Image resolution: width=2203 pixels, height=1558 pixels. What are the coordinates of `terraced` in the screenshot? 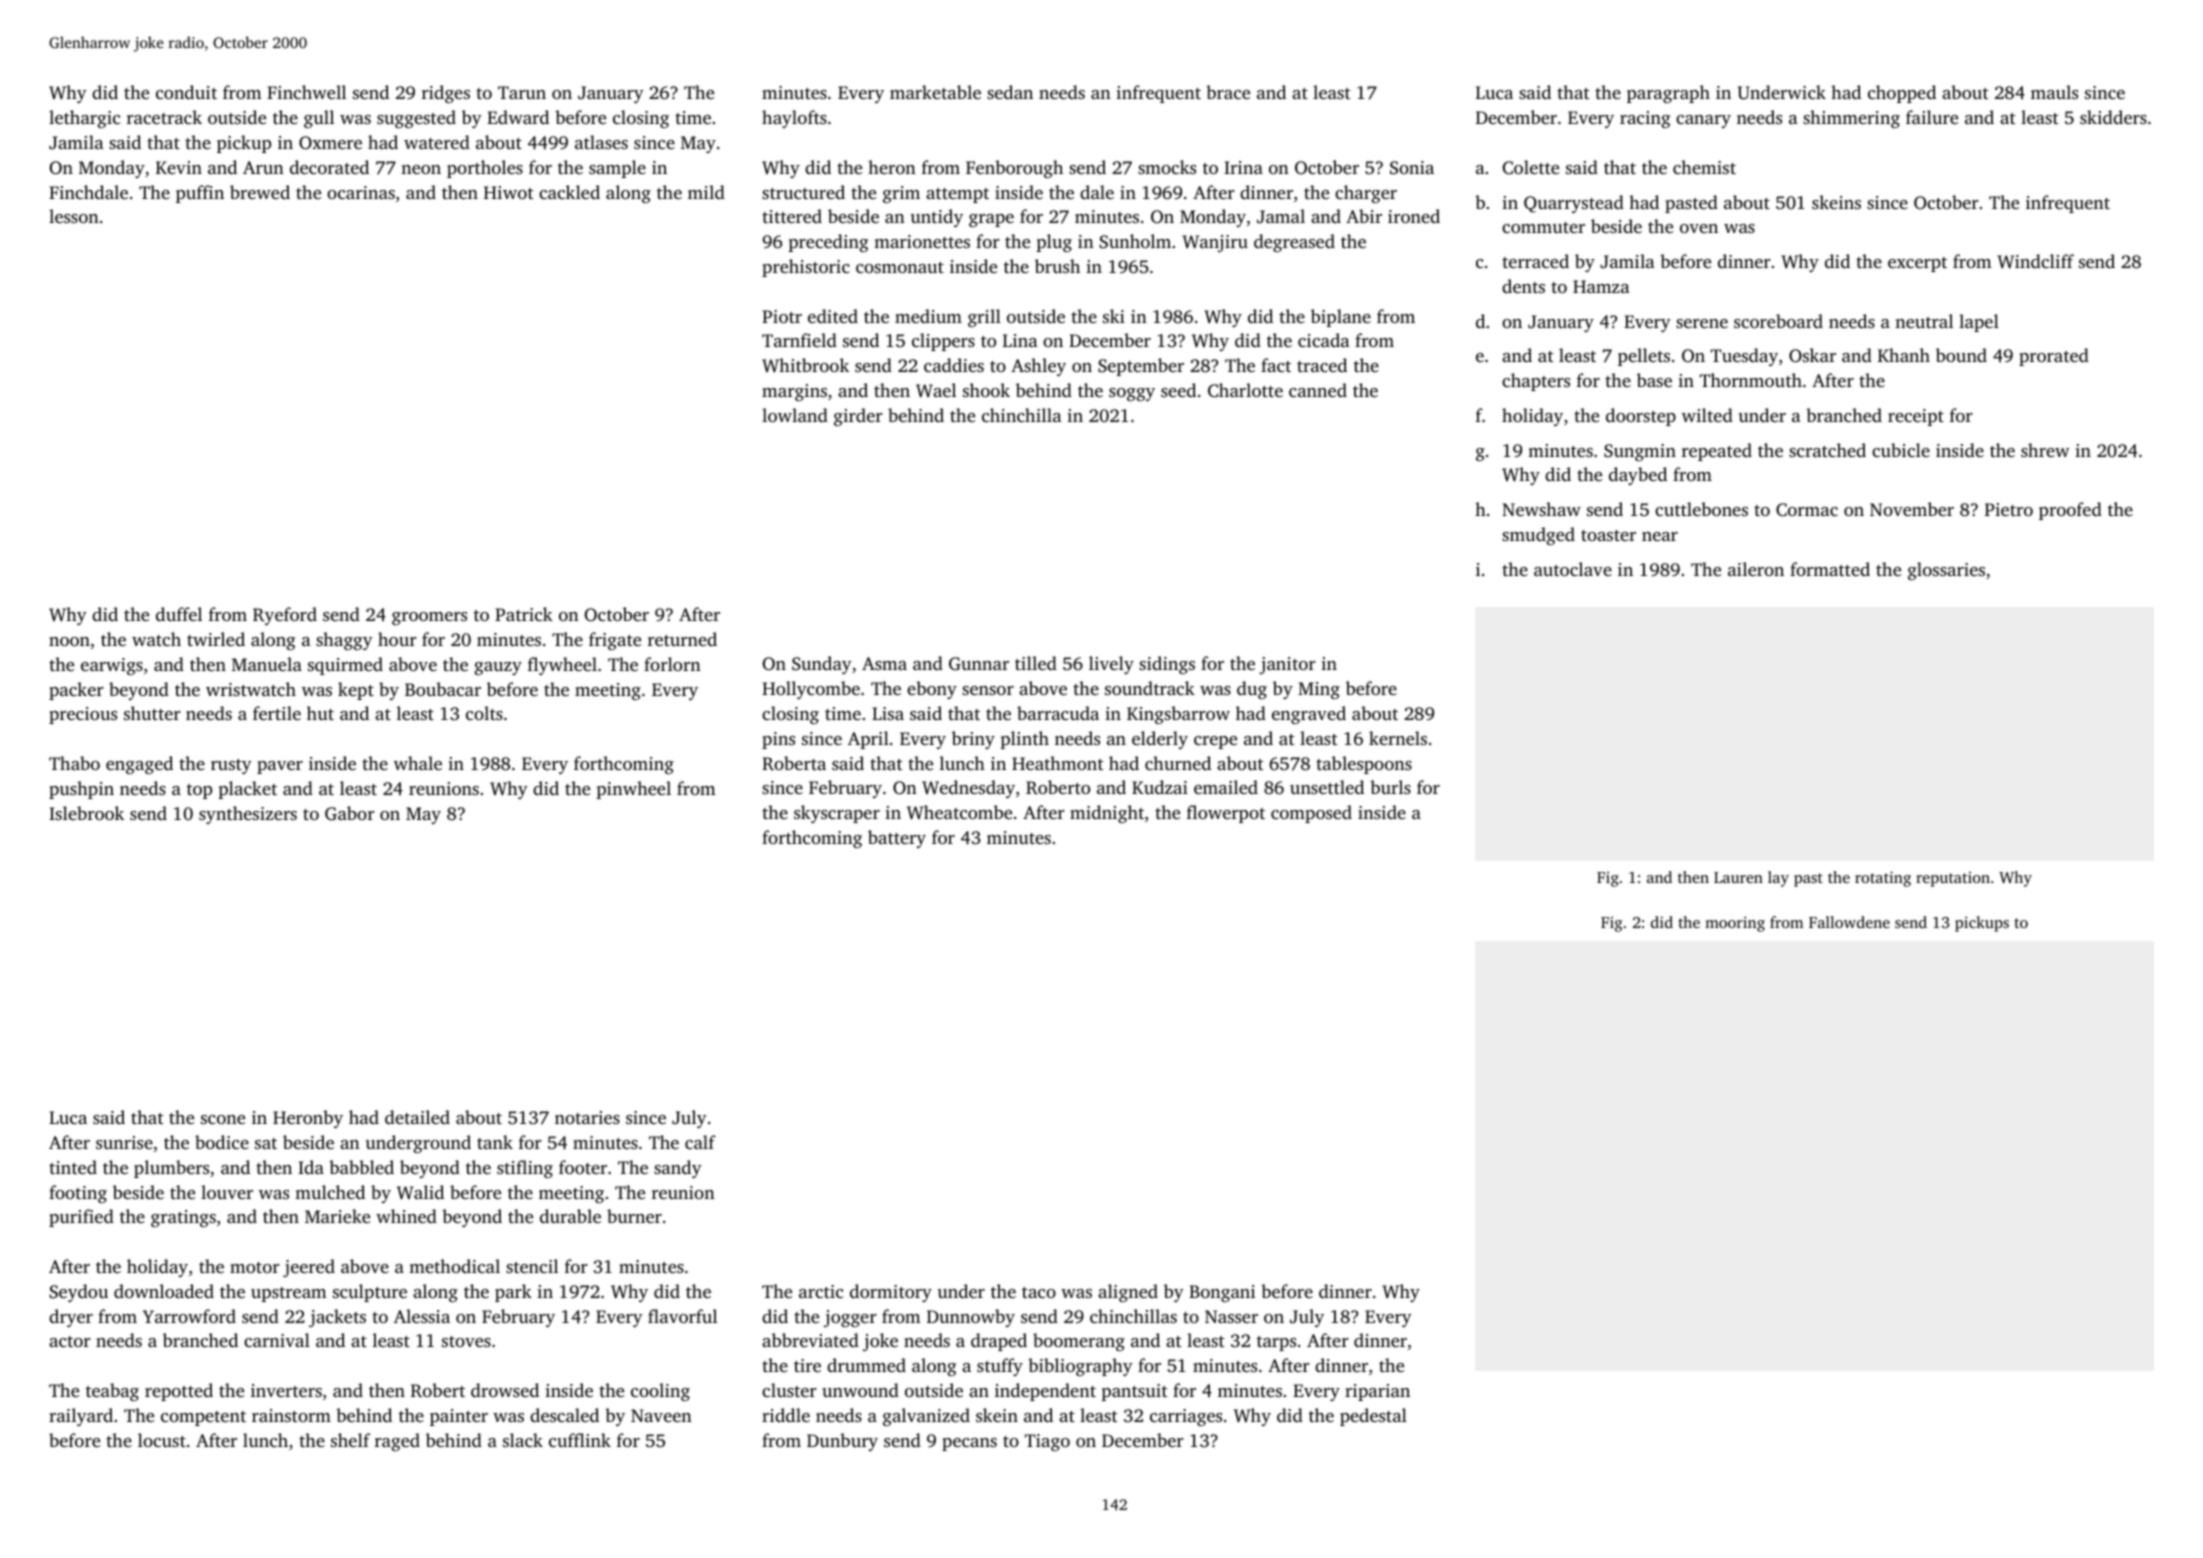 It's located at (1535, 261).
